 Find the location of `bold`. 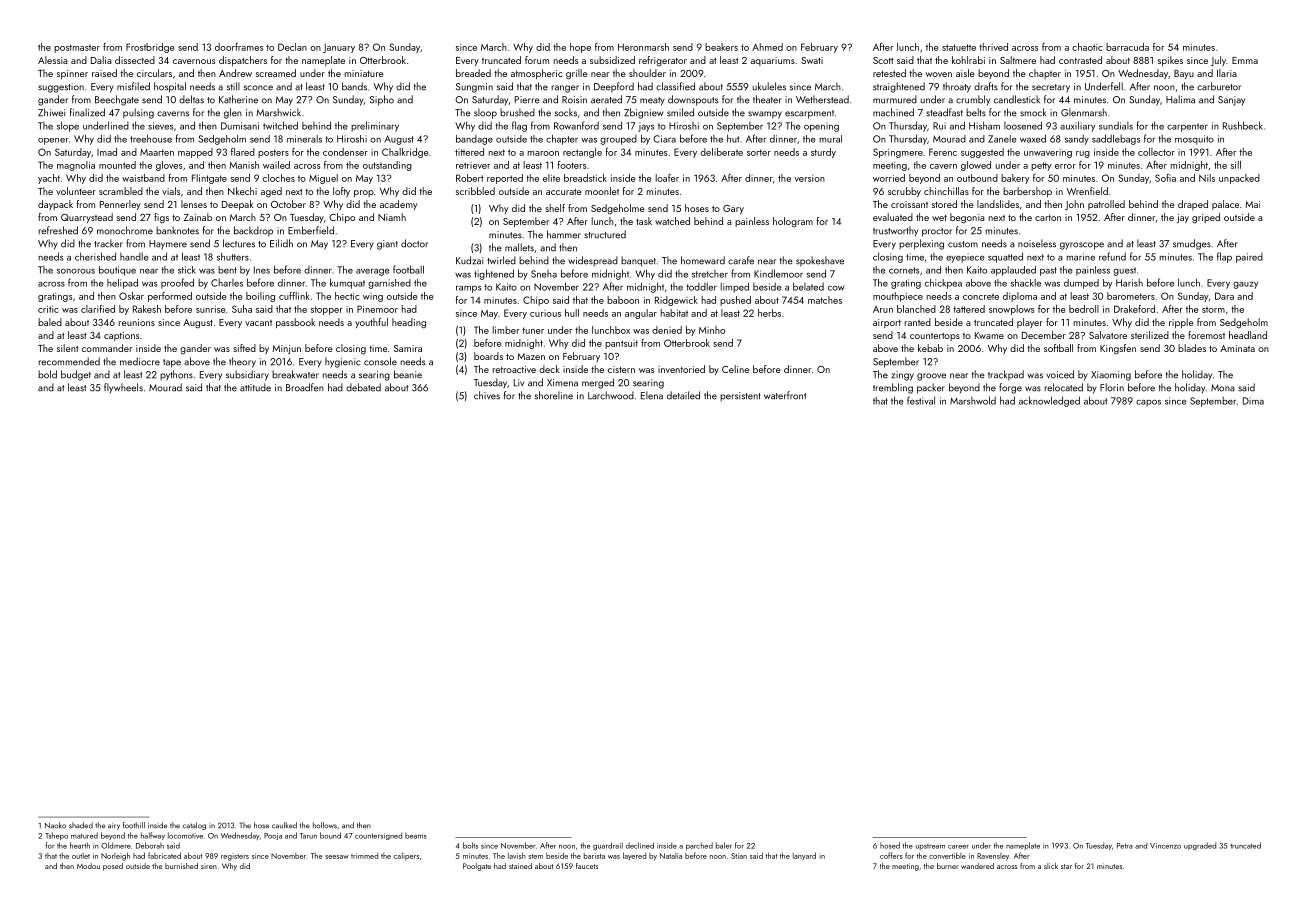

bold is located at coordinates (47, 374).
